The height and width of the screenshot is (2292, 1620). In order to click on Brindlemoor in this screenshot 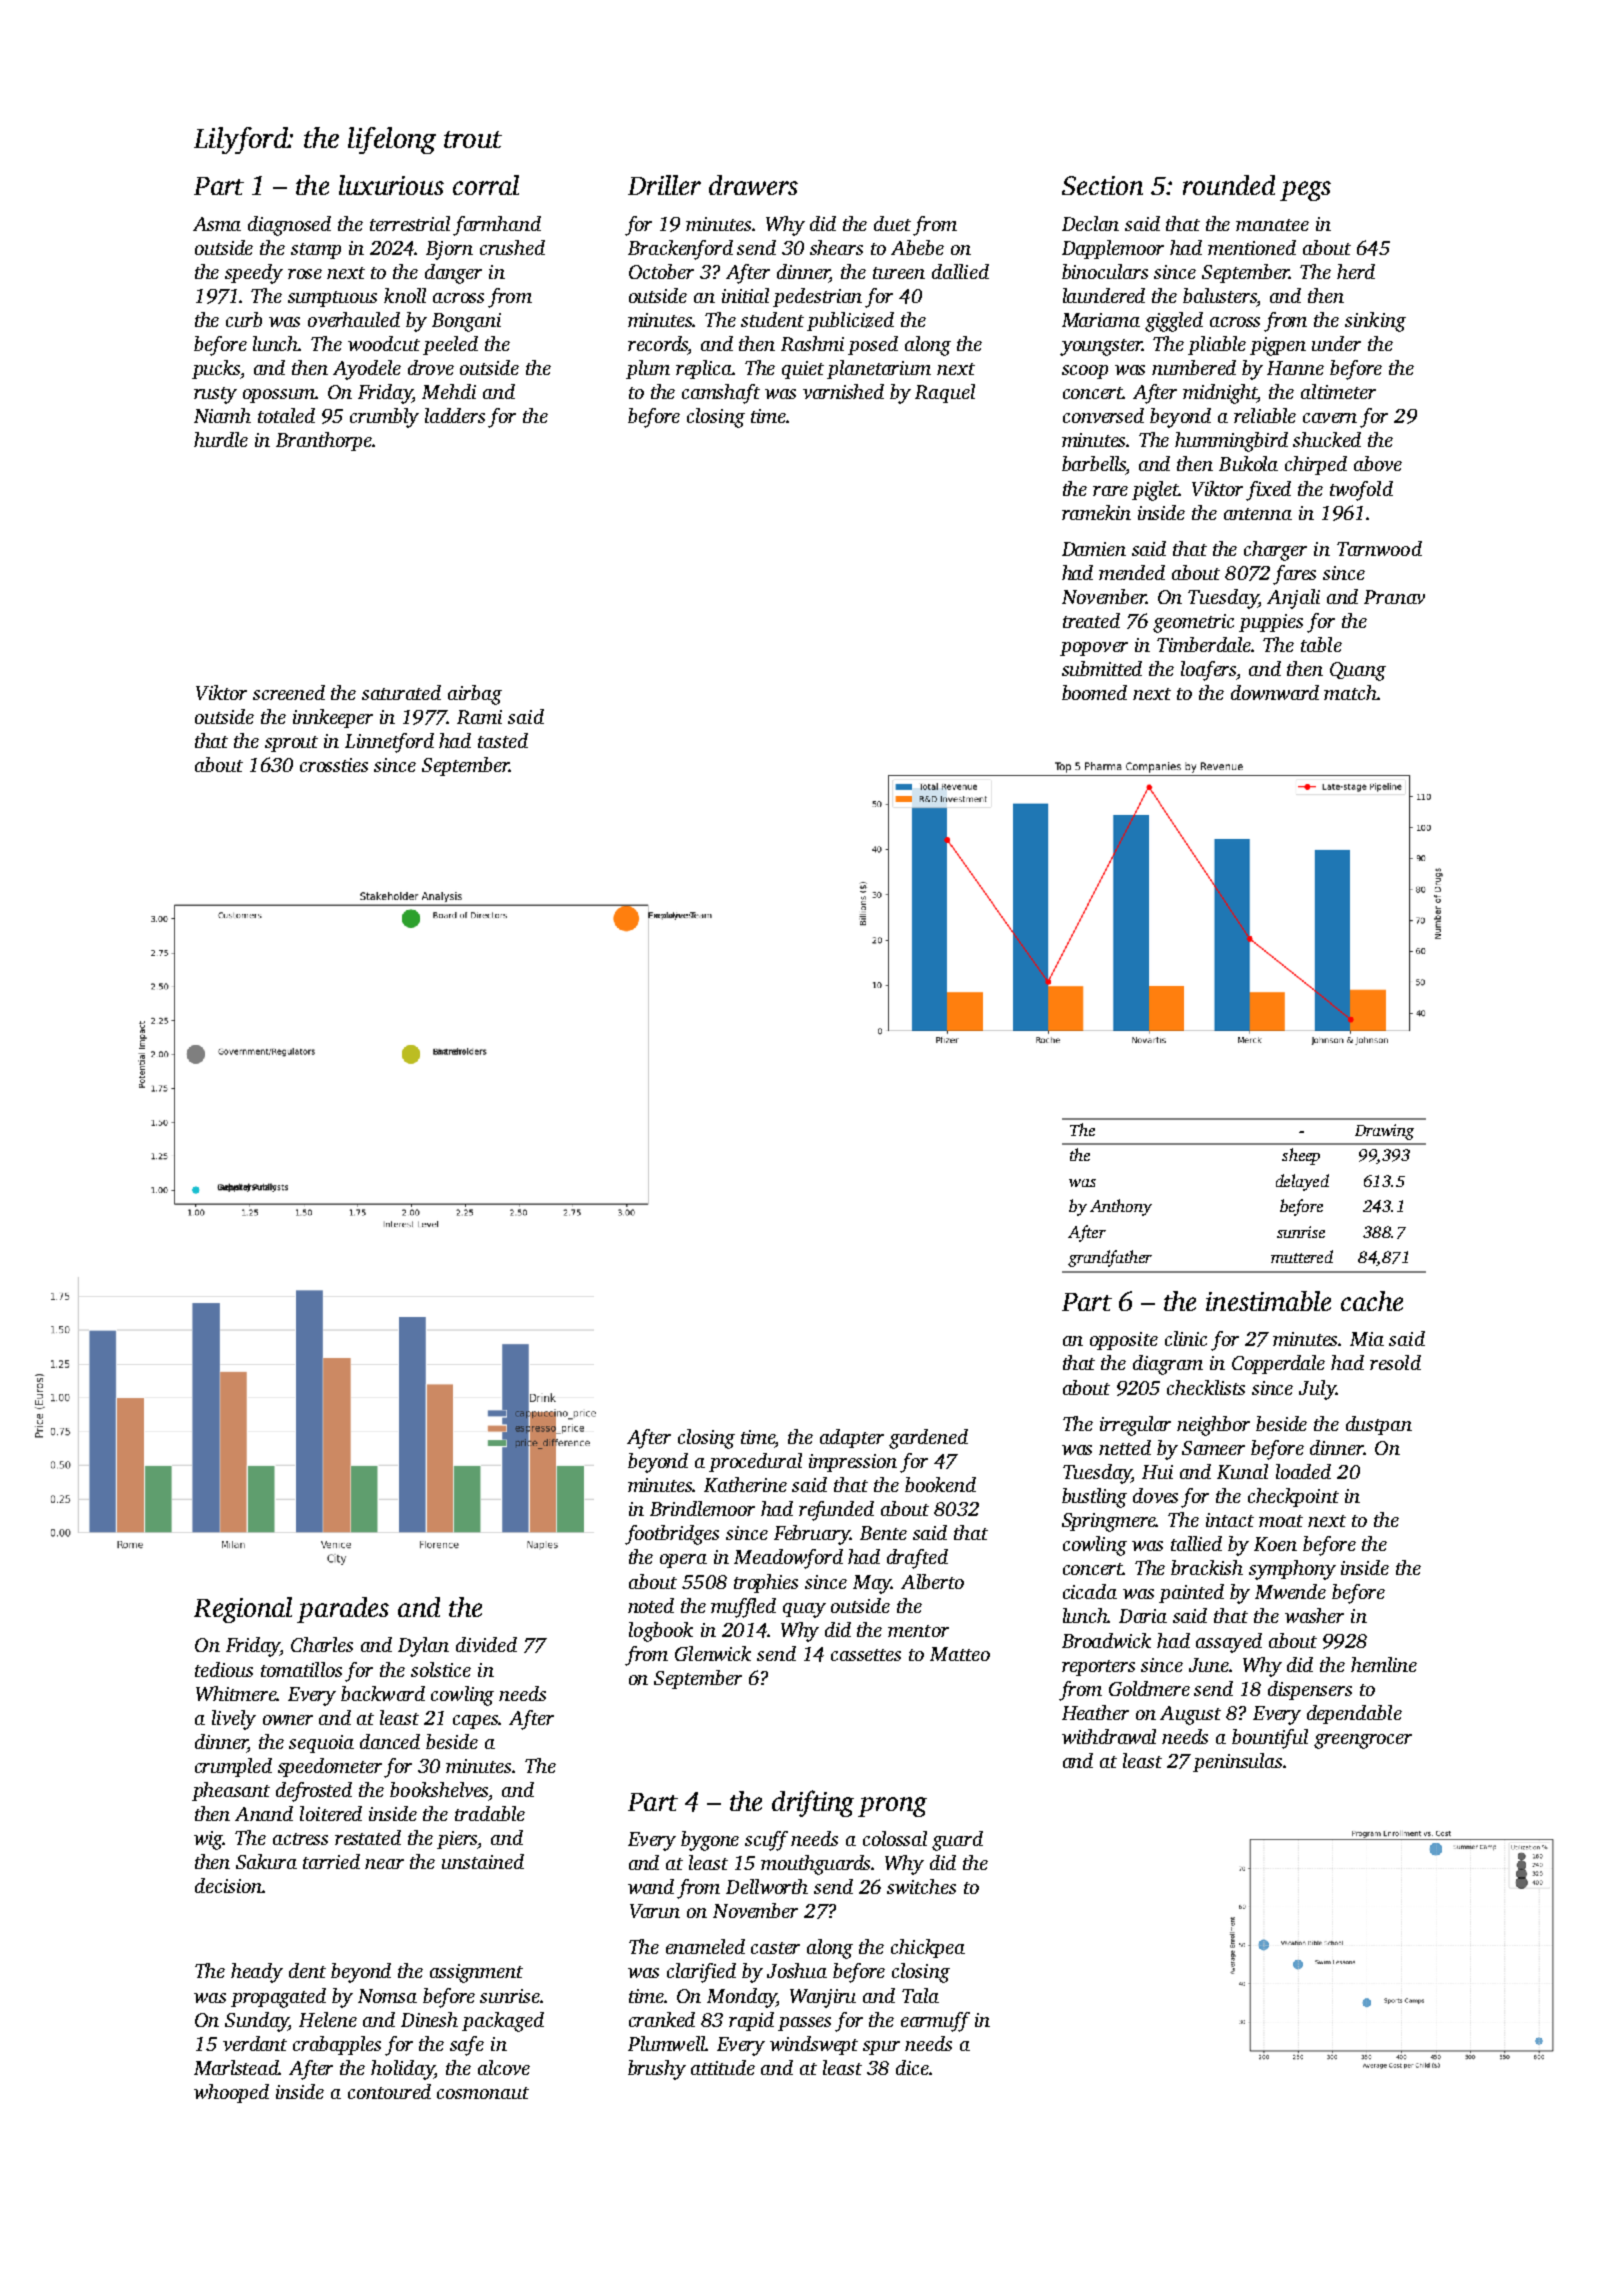, I will do `click(702, 1508)`.
